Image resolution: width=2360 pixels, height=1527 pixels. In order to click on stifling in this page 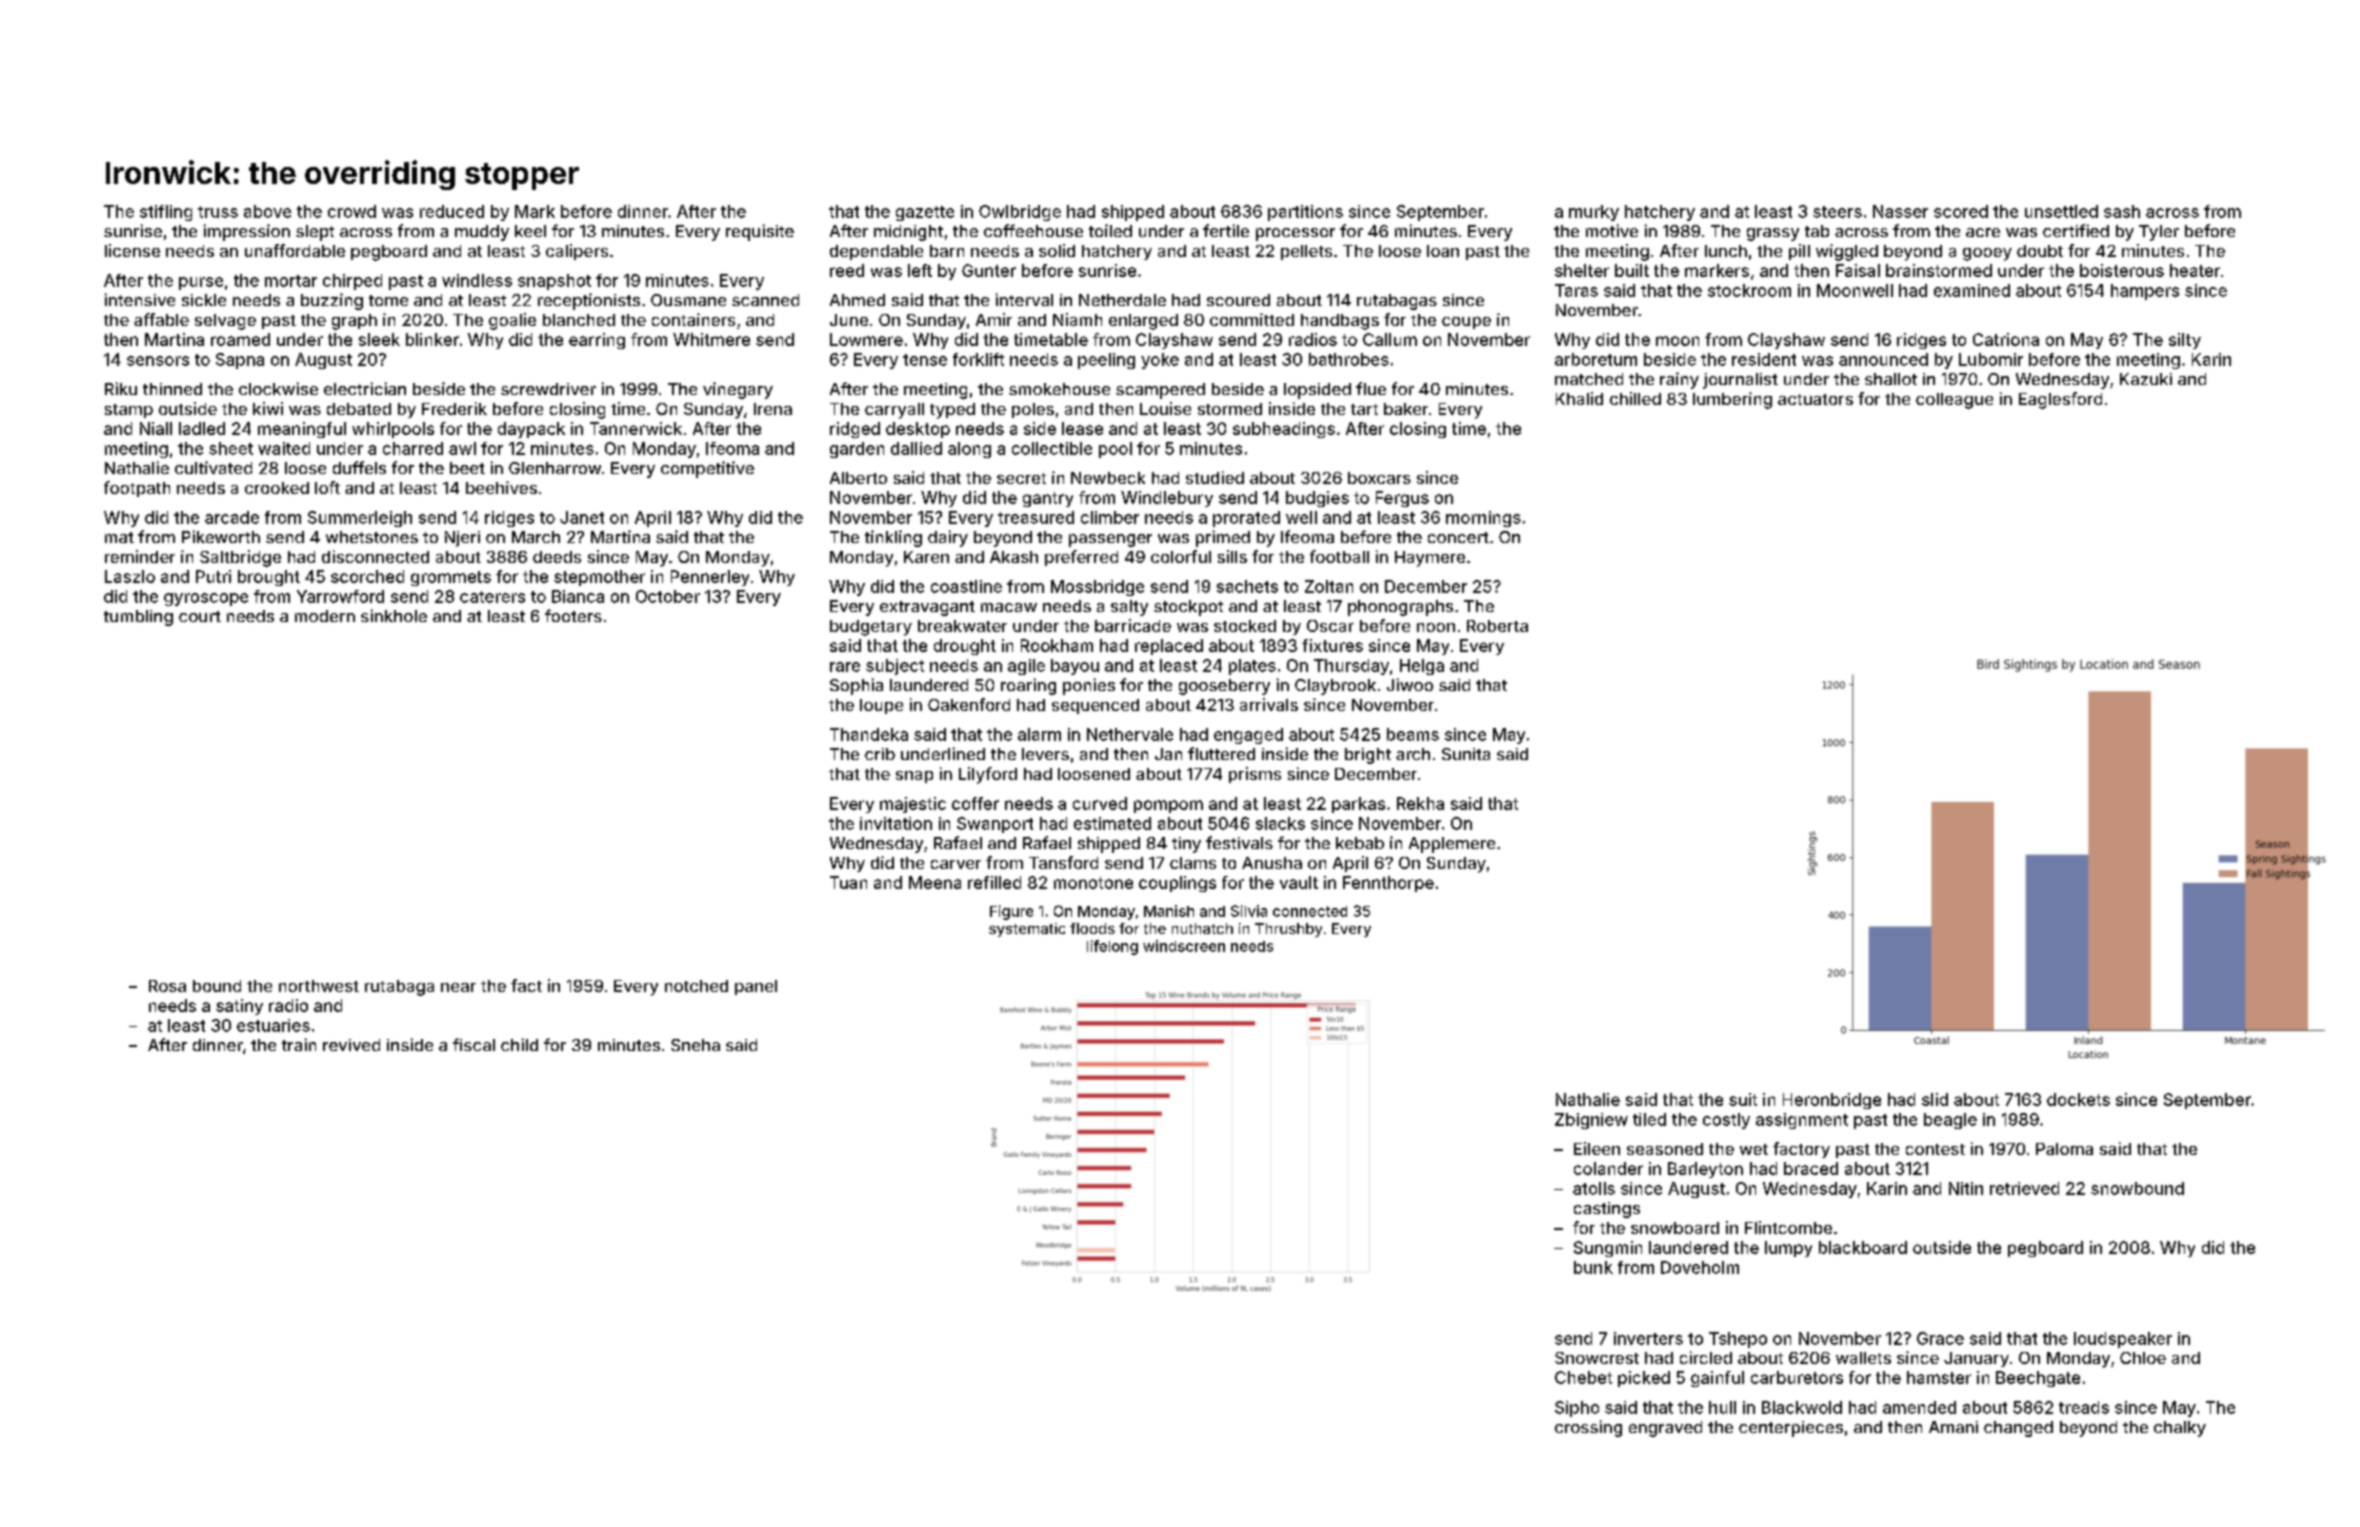, I will do `click(166, 213)`.
